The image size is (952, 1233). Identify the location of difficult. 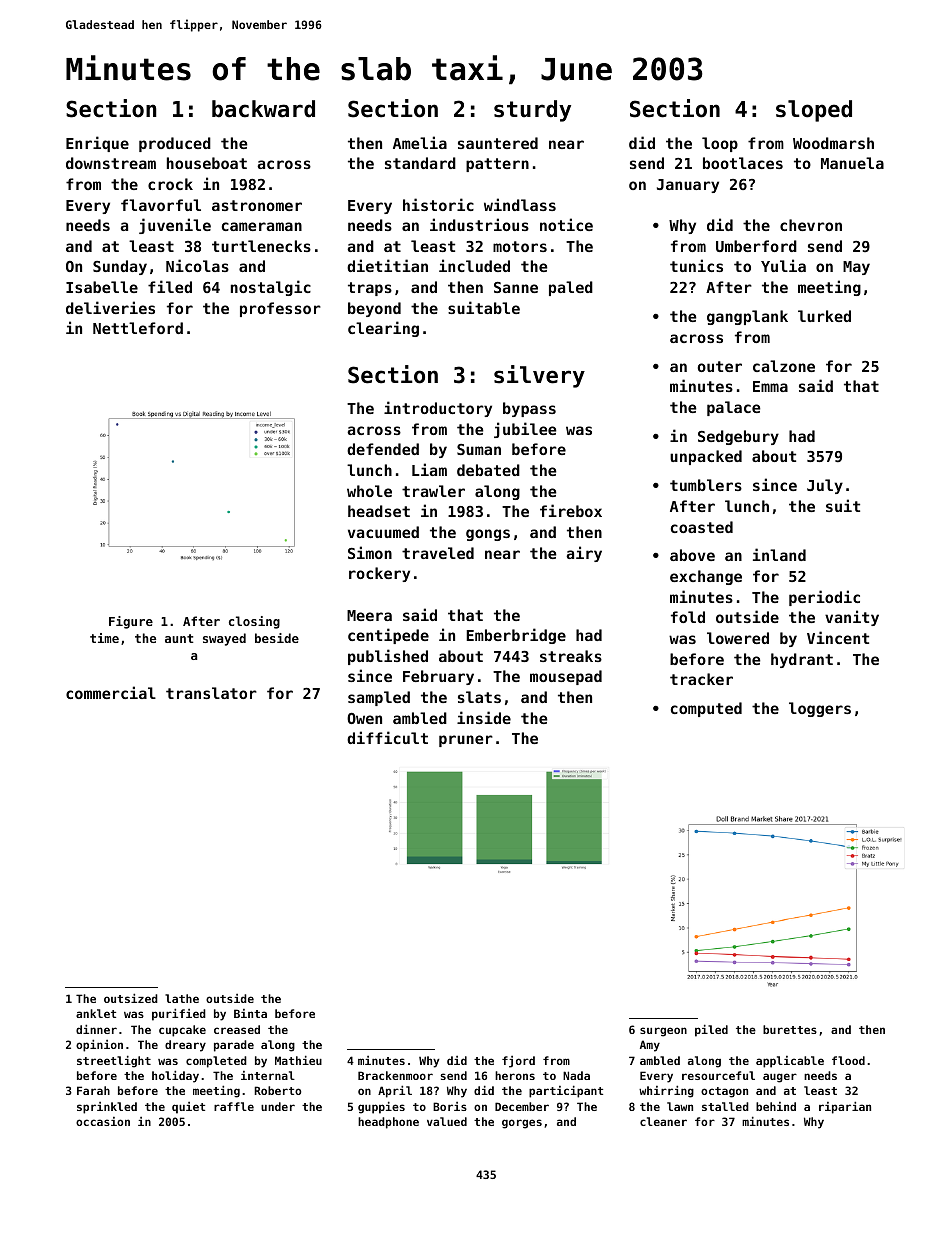
(387, 737).
